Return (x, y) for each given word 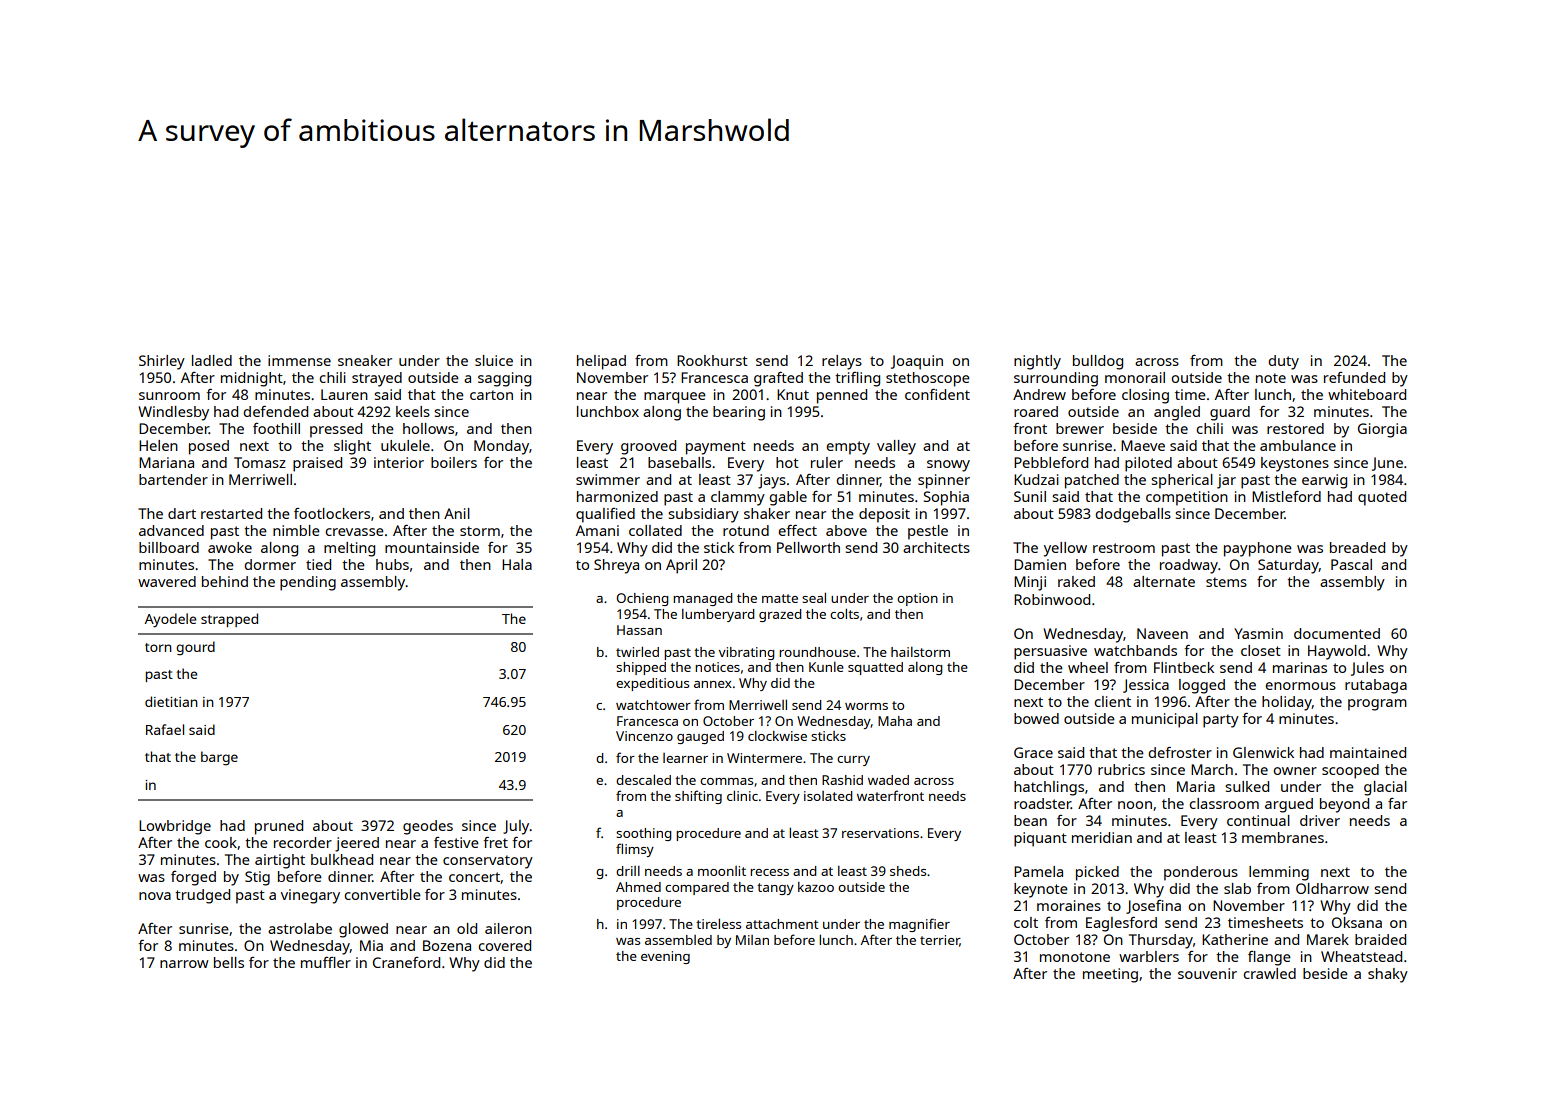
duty (1283, 362)
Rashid (842, 780)
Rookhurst (712, 360)
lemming (1279, 873)
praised (317, 464)
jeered (357, 844)
